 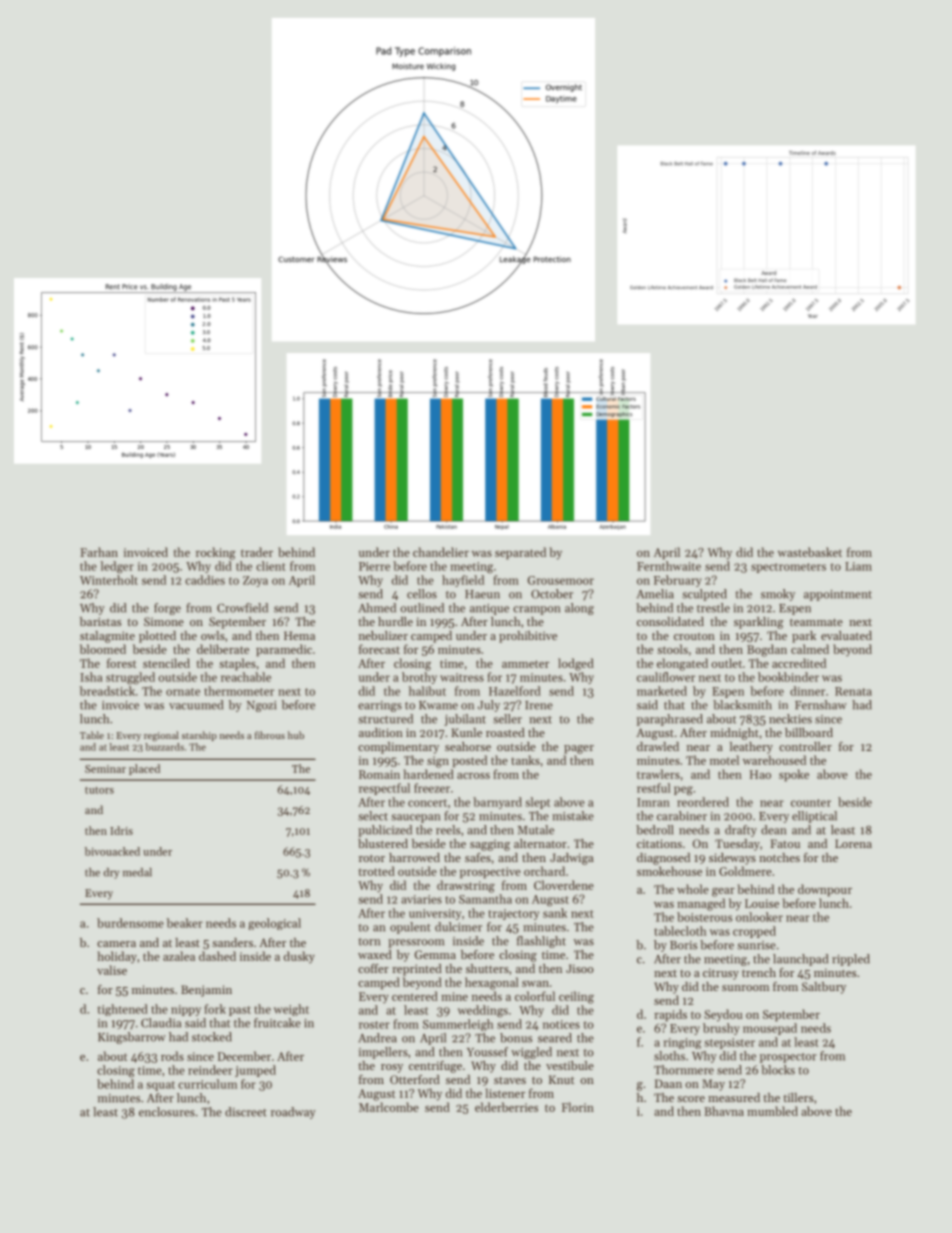 What do you see at coordinates (255, 1071) in the screenshot?
I see `jumped` at bounding box center [255, 1071].
